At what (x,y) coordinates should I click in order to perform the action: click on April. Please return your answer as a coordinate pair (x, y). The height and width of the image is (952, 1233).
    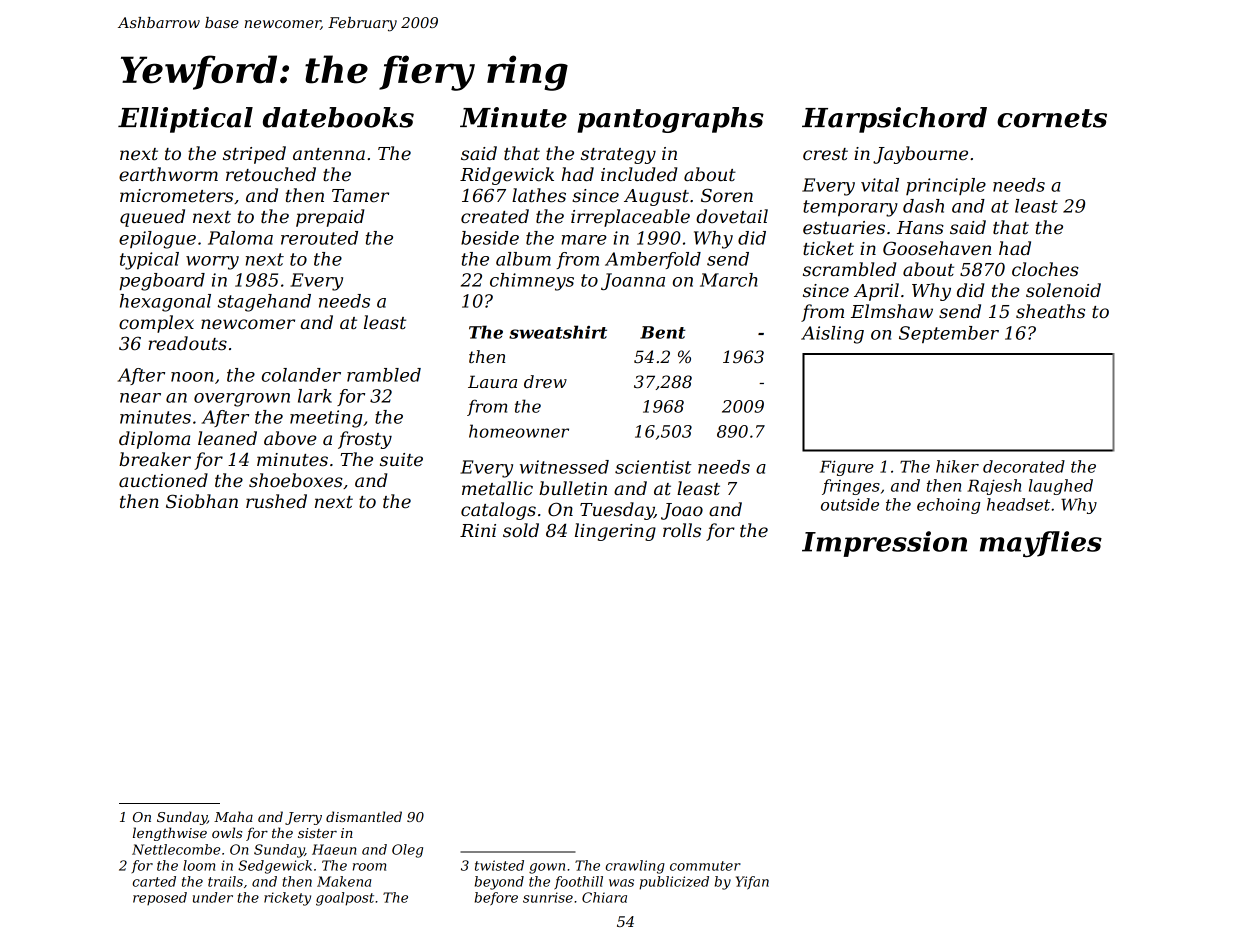
    Looking at the image, I should click on (876, 292).
